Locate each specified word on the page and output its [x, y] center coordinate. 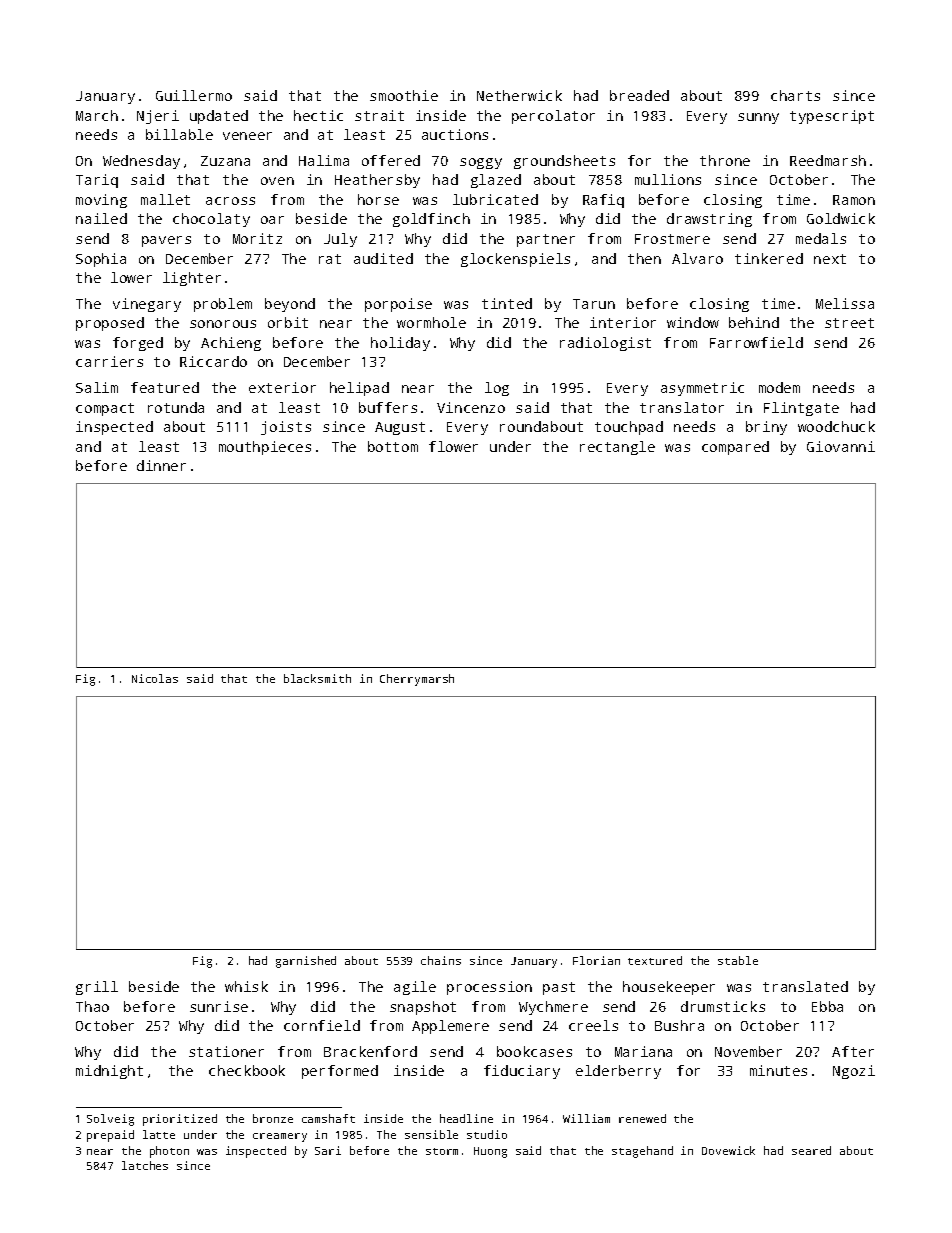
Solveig [110, 1120]
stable [738, 960]
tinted [507, 303]
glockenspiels [515, 260]
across [230, 201]
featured [165, 387]
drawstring [709, 220]
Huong [490, 1152]
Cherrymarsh [417, 680]
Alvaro [697, 258]
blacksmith [317, 678]
